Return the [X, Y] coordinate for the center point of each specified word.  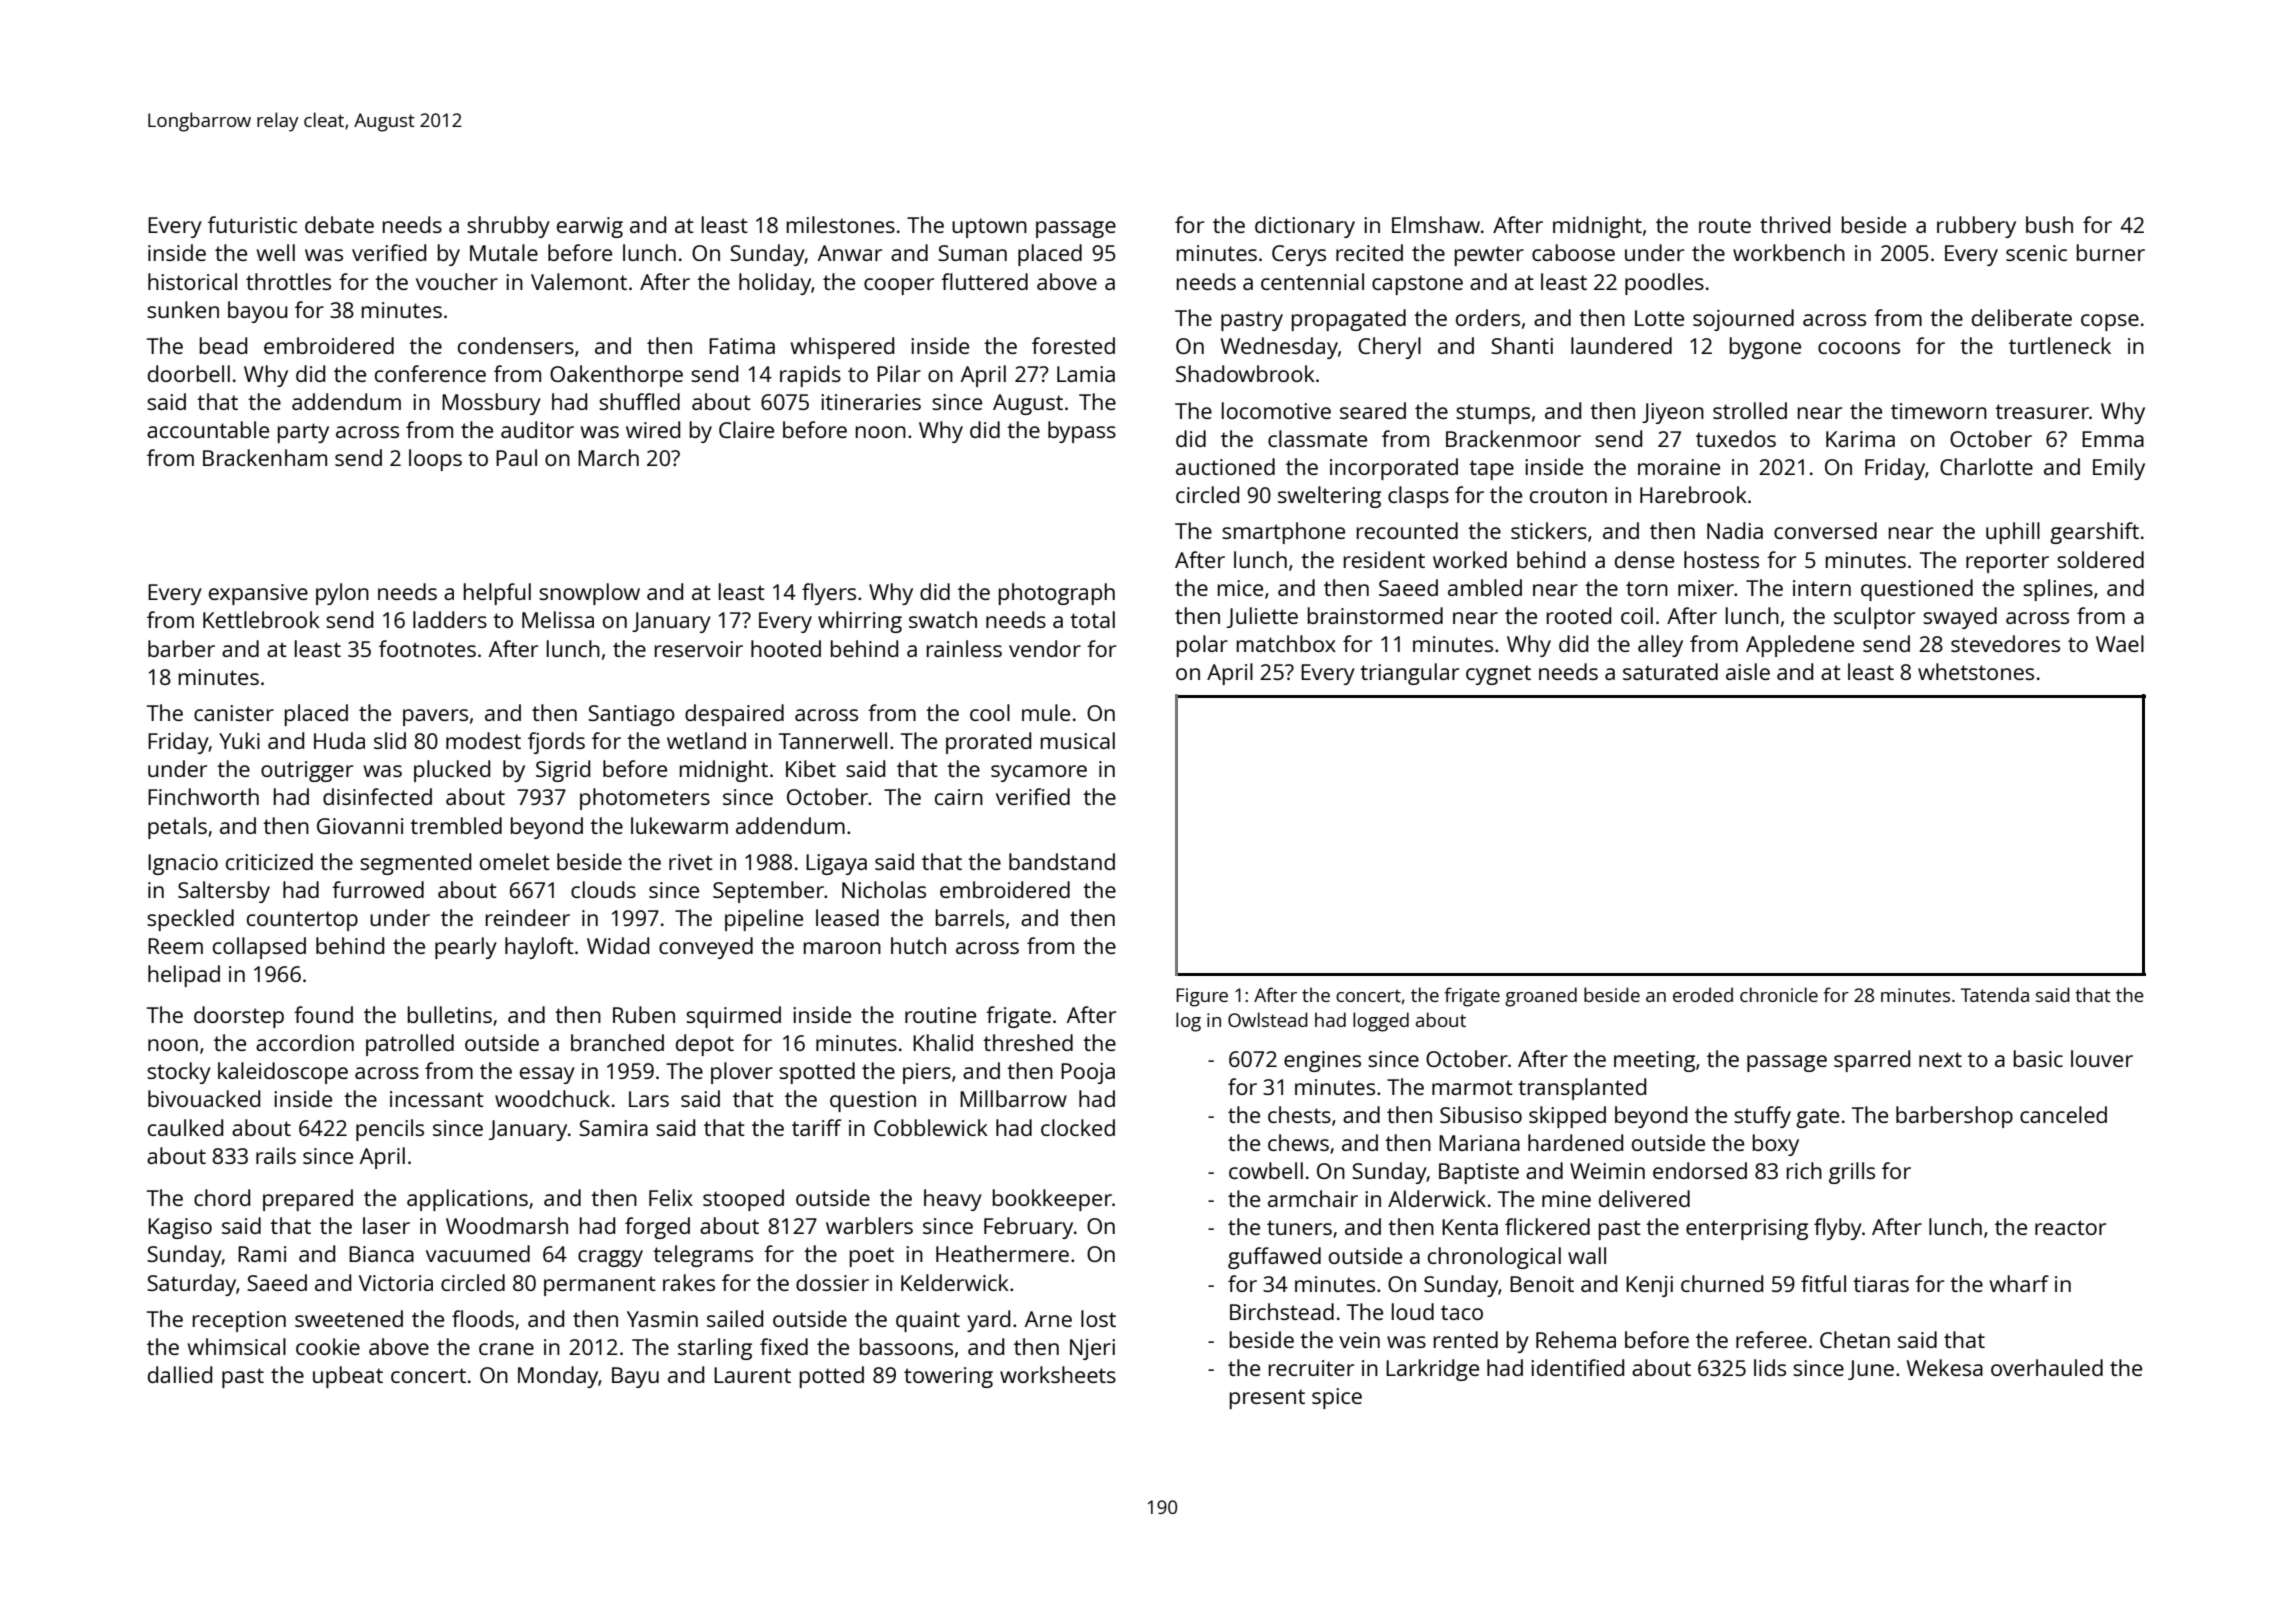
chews [1298, 1142]
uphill [2013, 533]
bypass [1082, 432]
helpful [497, 594]
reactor [2070, 1227]
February [1028, 1228]
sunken [183, 309]
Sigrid [563, 771]
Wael [2120, 643]
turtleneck [2060, 345]
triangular [1409, 674]
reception [239, 1321]
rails [276, 1155]
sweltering [1329, 497]
